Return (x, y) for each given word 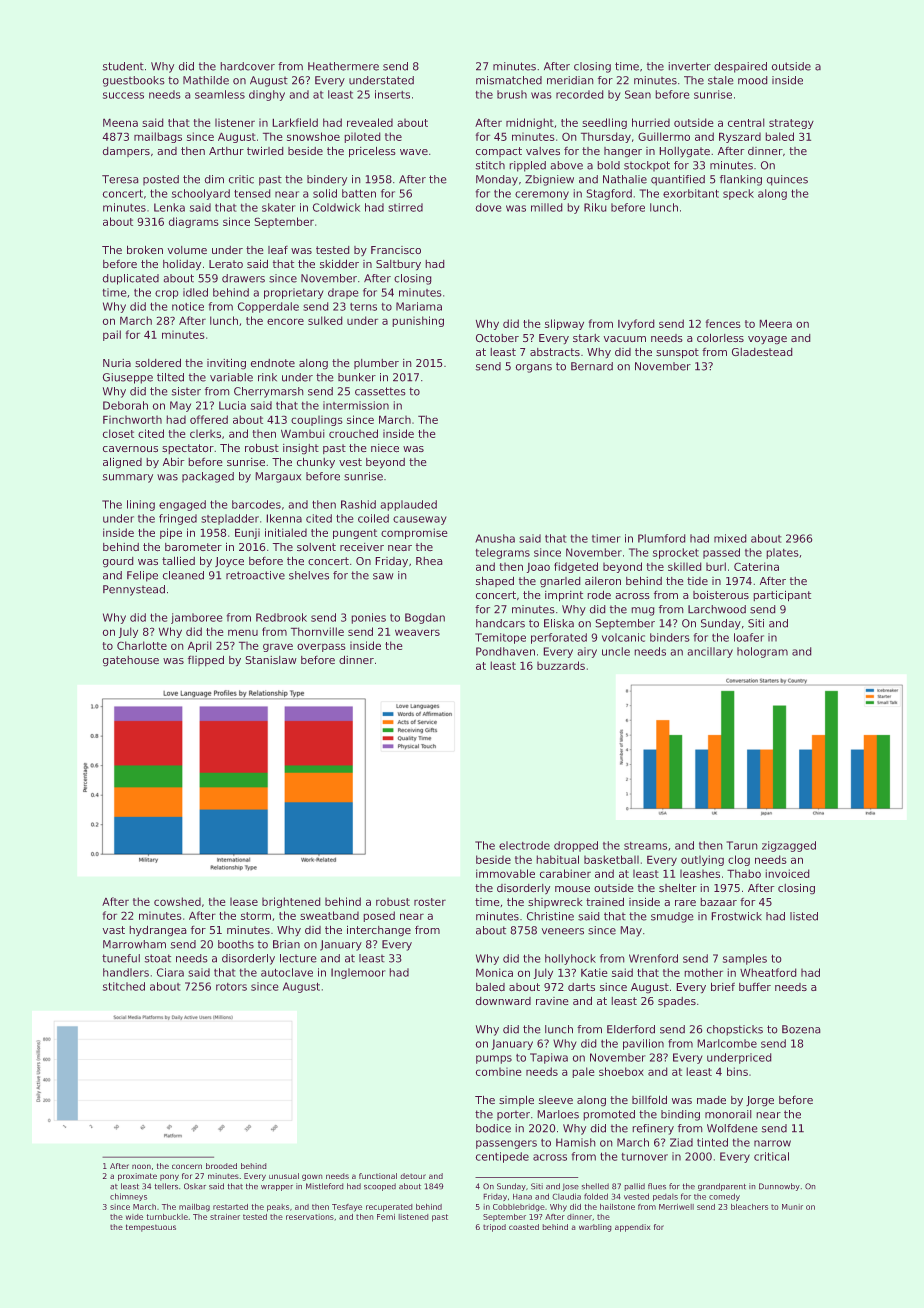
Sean (638, 94)
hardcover (247, 66)
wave (414, 152)
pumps (494, 1059)
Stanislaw (271, 660)
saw (383, 576)
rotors (231, 987)
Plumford (662, 538)
